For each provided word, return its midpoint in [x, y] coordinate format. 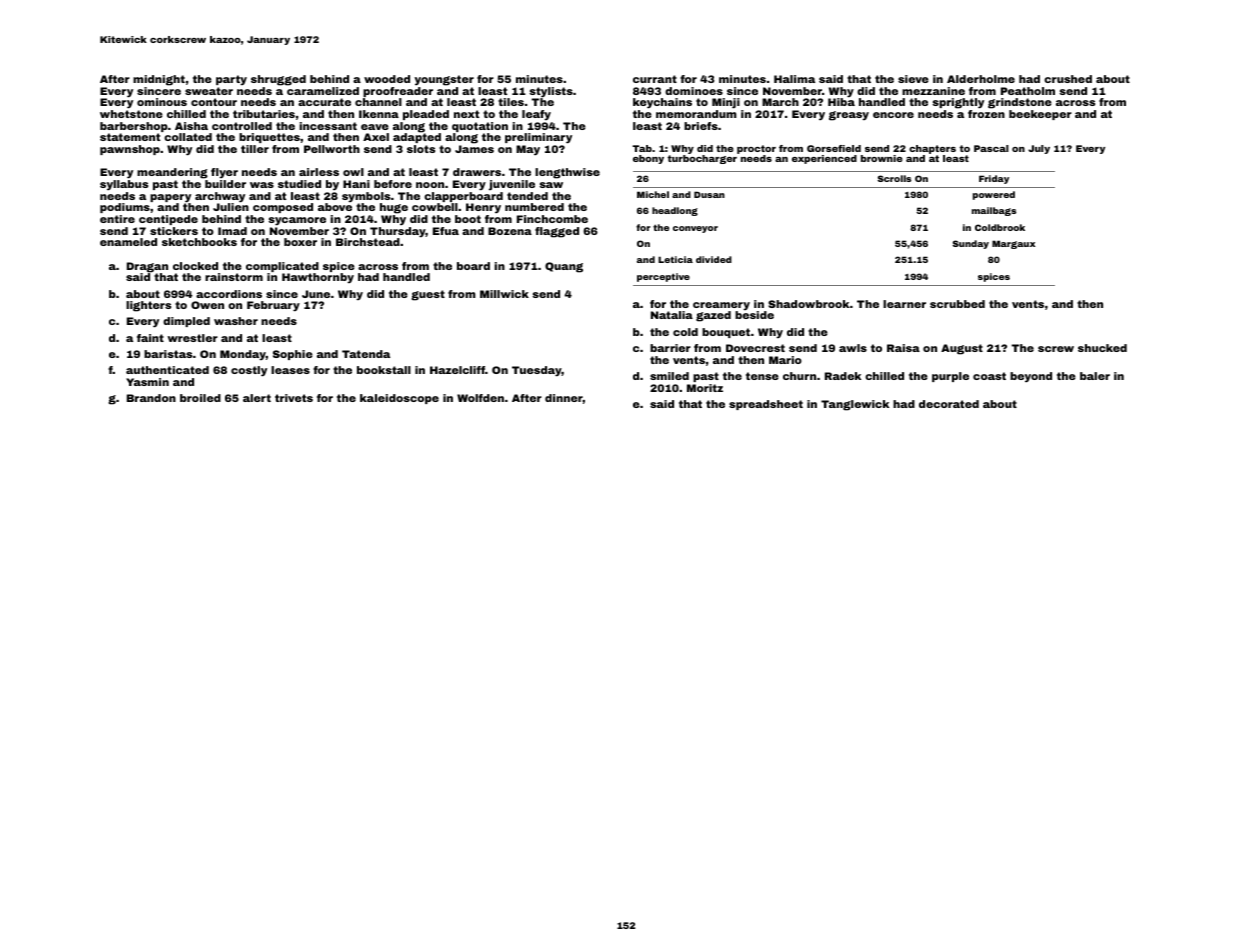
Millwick [504, 294]
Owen [207, 305]
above [335, 207]
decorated [949, 404]
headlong [675, 211]
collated [188, 137]
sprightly [958, 103]
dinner [564, 398]
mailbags [994, 211]
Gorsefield [834, 148]
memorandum [696, 114]
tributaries [264, 114]
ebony [648, 159]
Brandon [151, 398]
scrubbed [957, 304]
